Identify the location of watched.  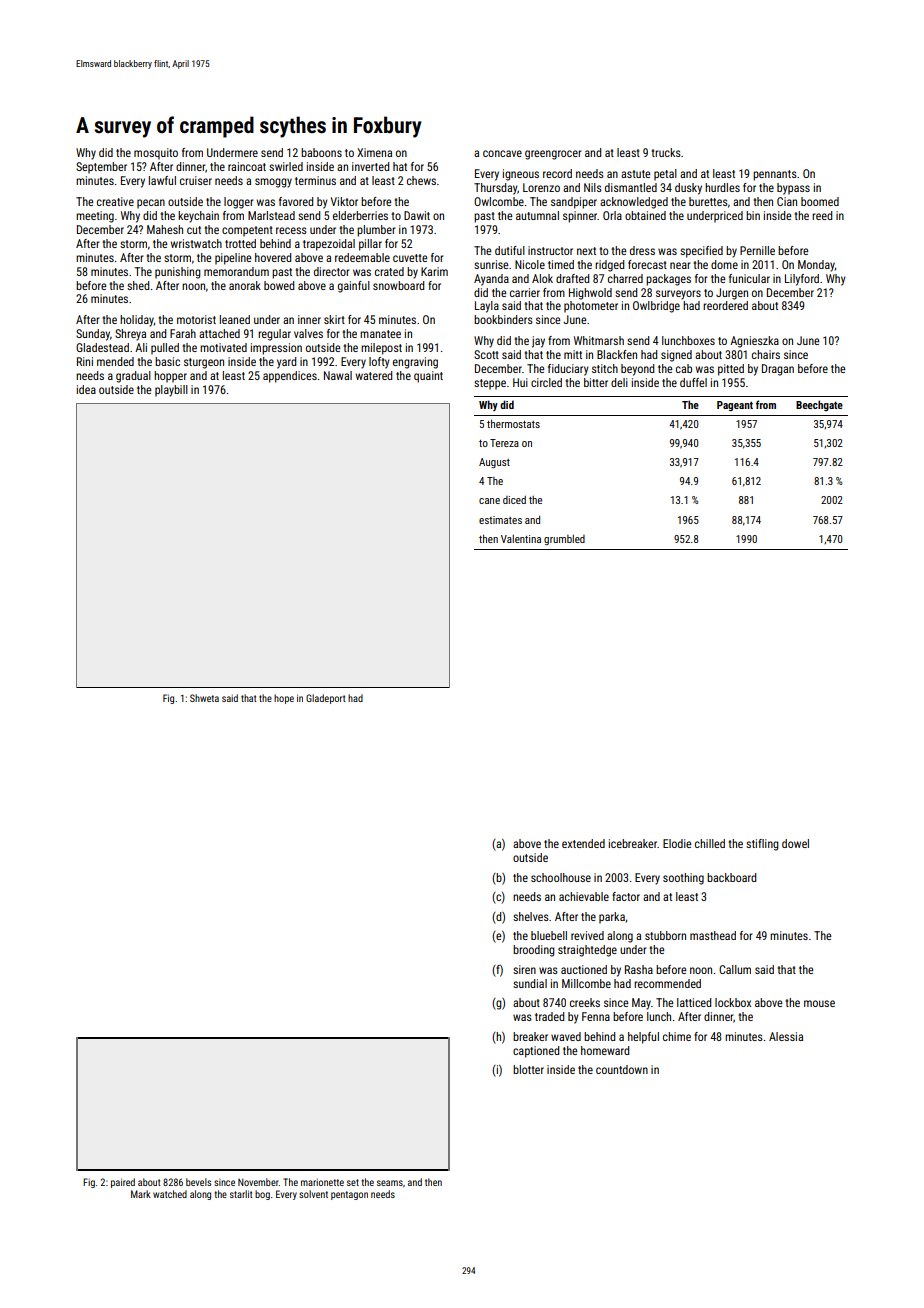
(170, 1194).
